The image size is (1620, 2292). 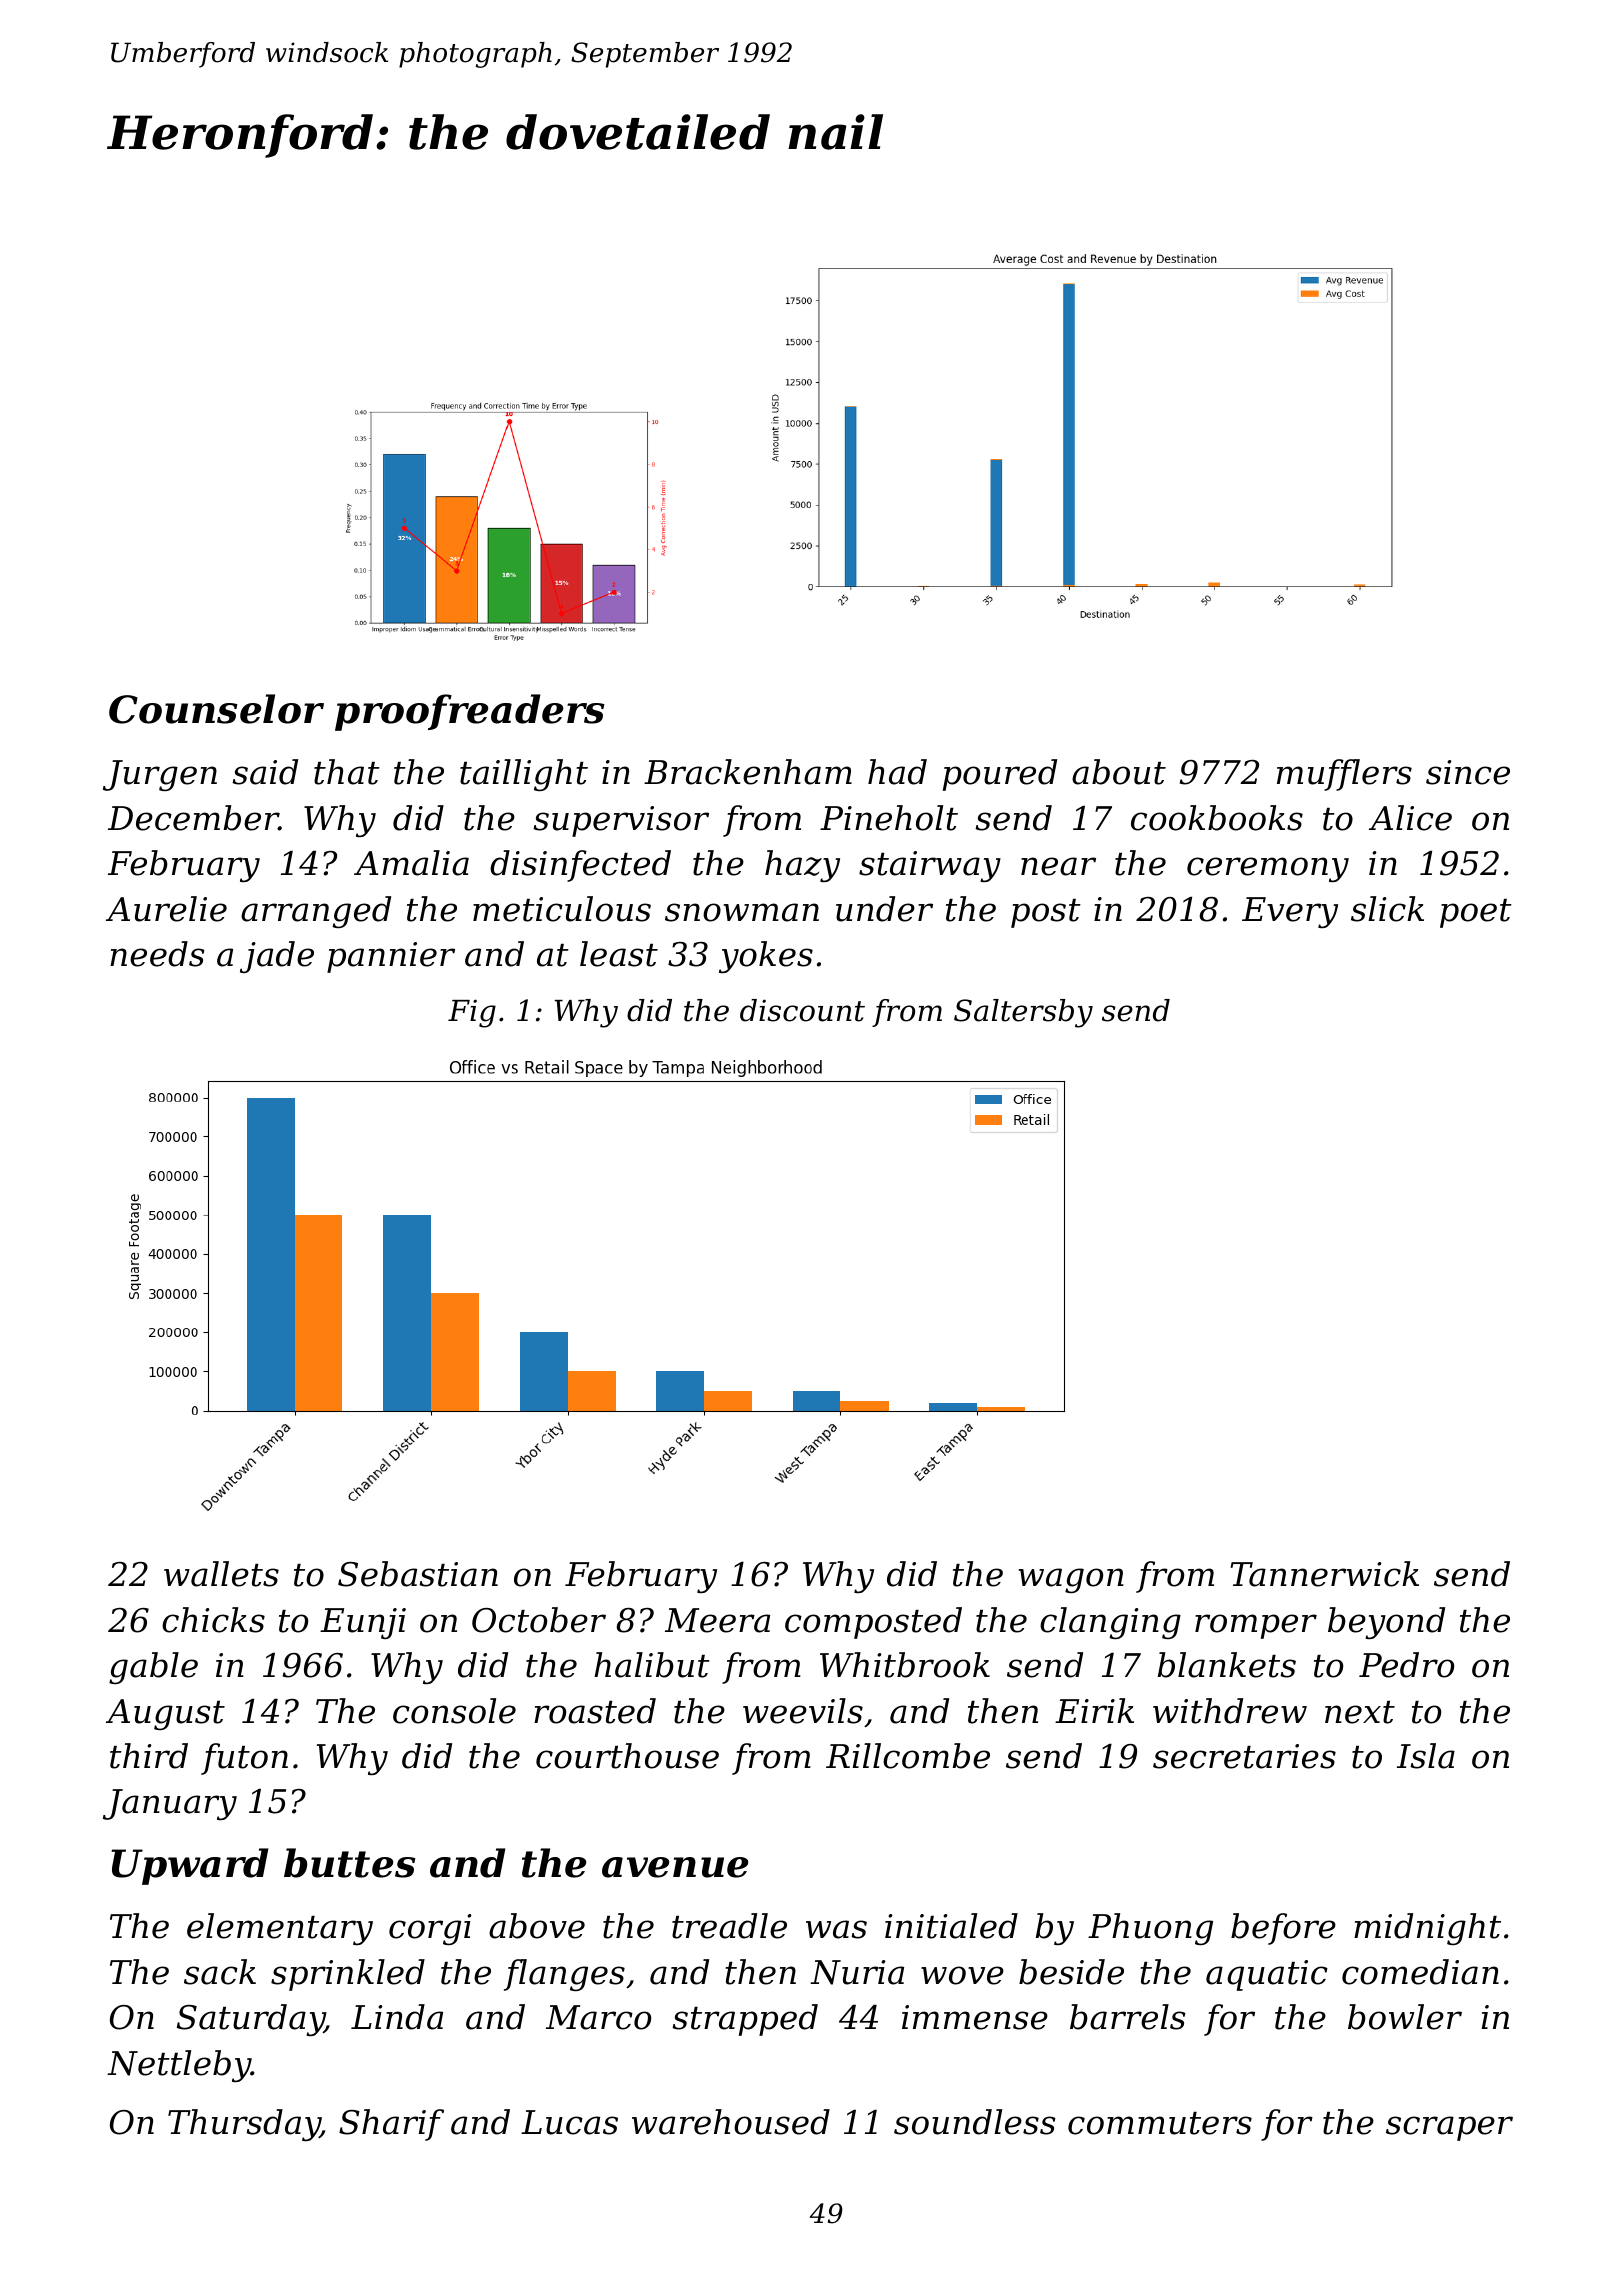 What do you see at coordinates (221, 1574) in the page?
I see `wallets` at bounding box center [221, 1574].
